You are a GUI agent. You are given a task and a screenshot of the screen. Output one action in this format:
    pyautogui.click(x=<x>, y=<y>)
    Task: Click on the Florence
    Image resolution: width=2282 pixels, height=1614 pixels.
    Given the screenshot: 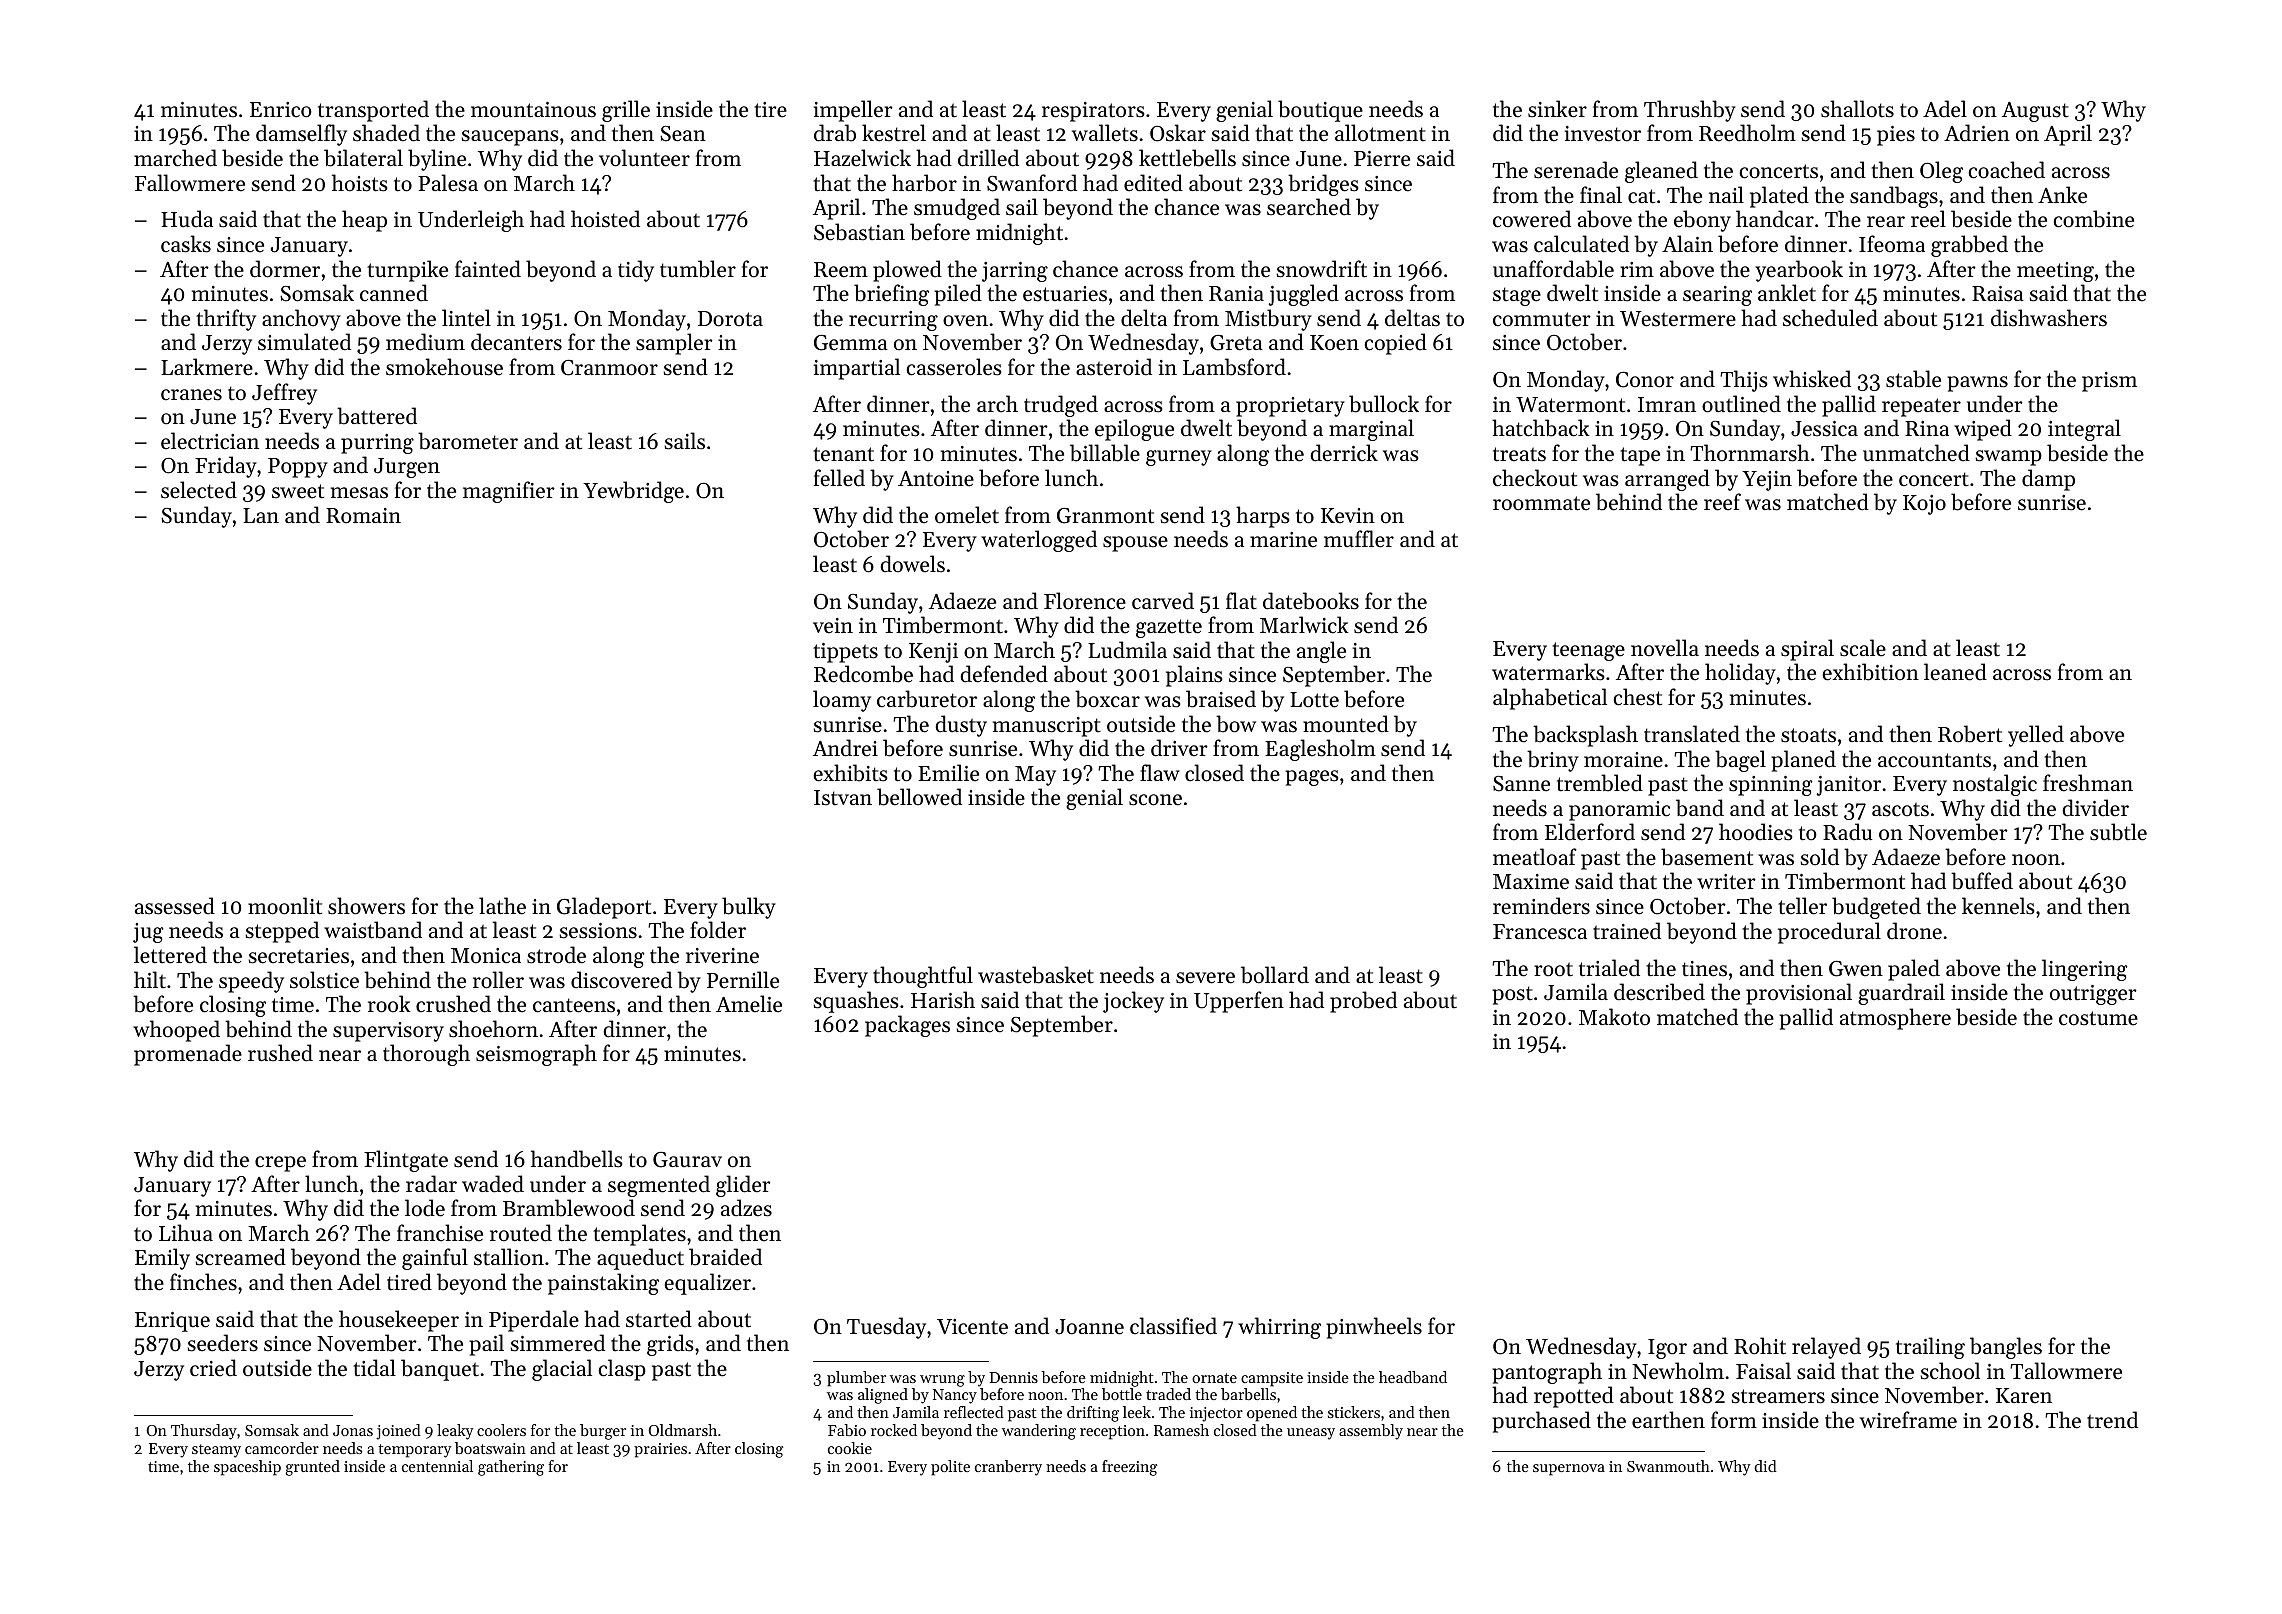 What is the action you would take?
    pyautogui.click(x=1085, y=601)
